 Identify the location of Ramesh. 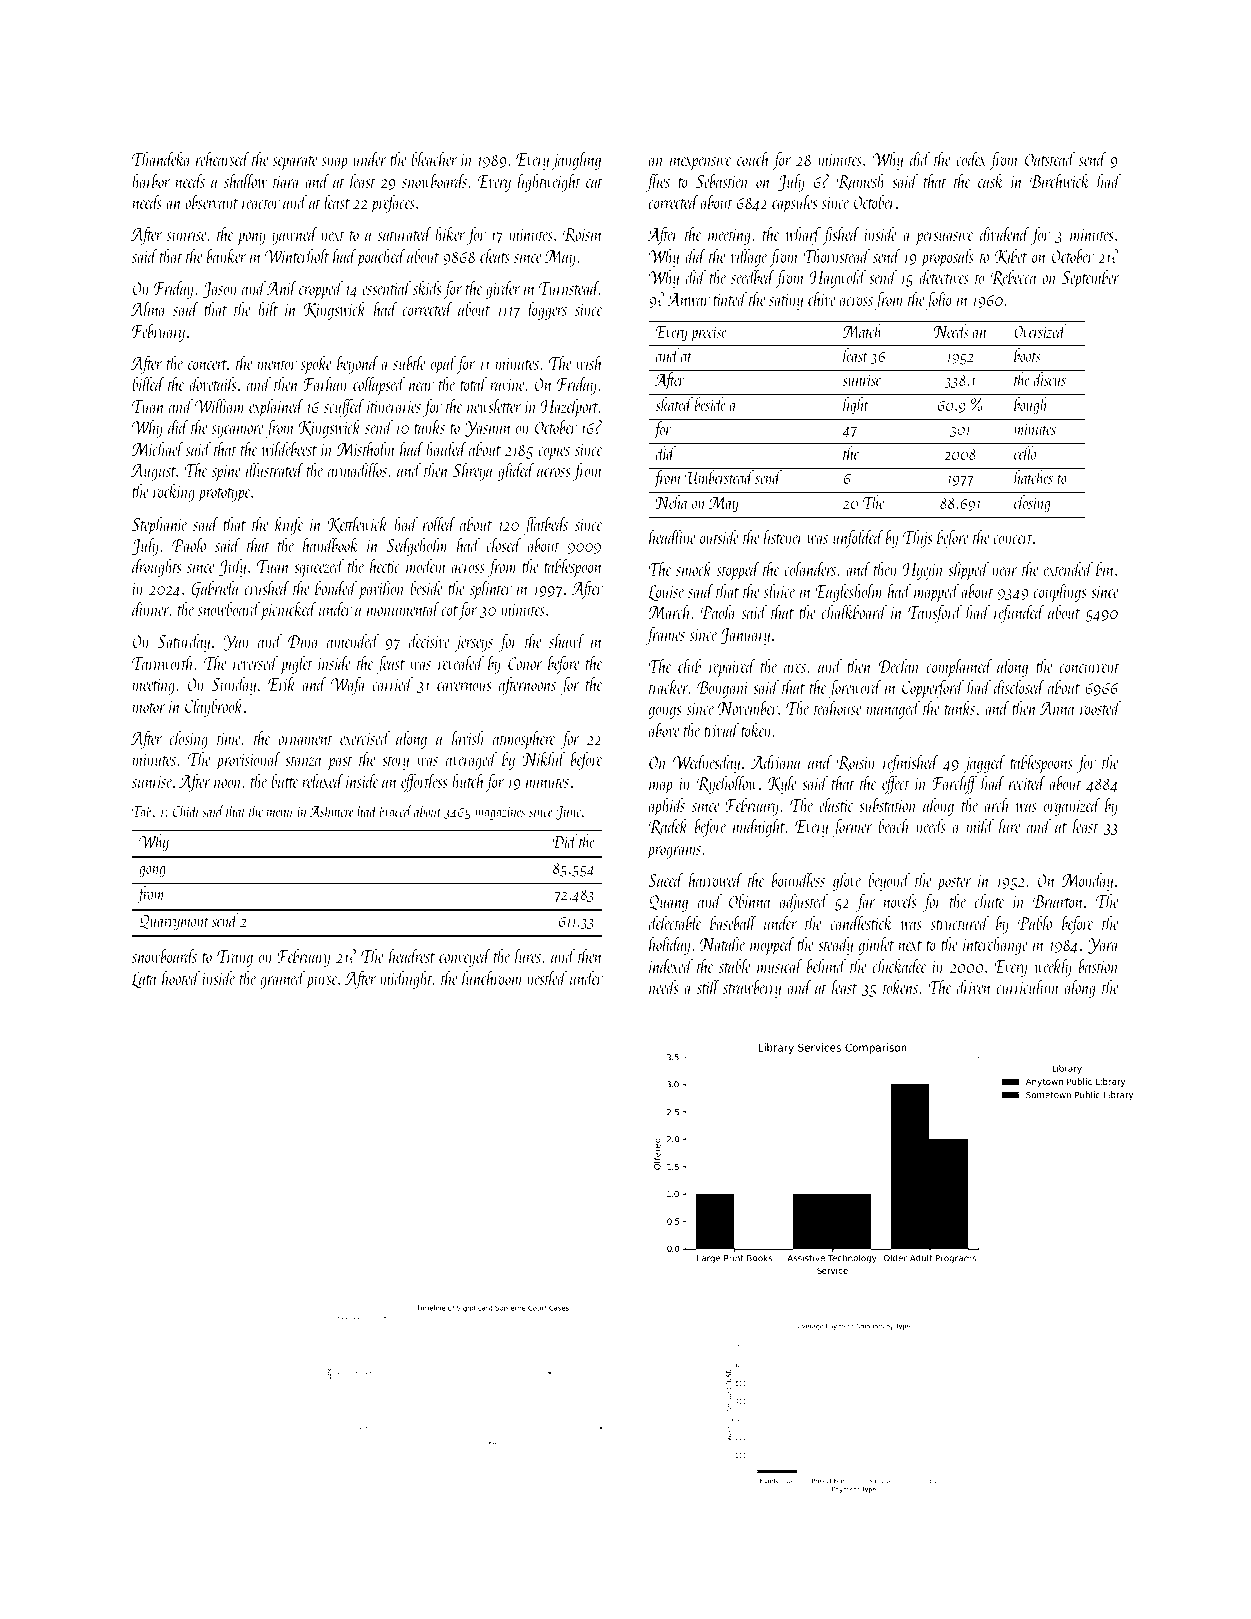
(860, 181).
